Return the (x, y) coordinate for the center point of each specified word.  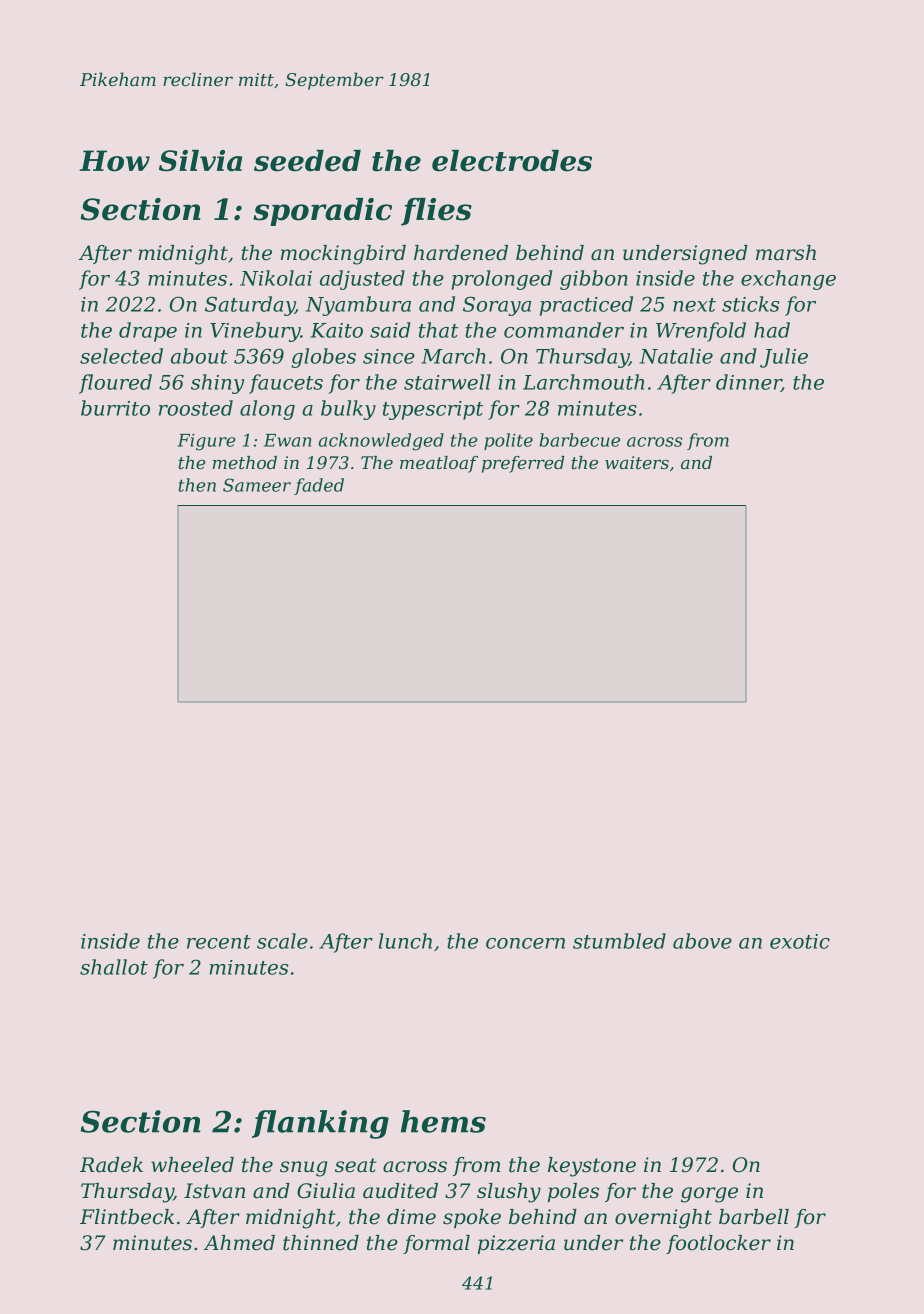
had (772, 330)
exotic (800, 941)
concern (525, 943)
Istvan (214, 1191)
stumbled (619, 941)
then (197, 485)
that (439, 330)
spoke (472, 1218)
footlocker (718, 1244)
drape (148, 332)
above (702, 941)
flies (436, 212)
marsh (786, 253)
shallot (114, 967)
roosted (196, 408)
